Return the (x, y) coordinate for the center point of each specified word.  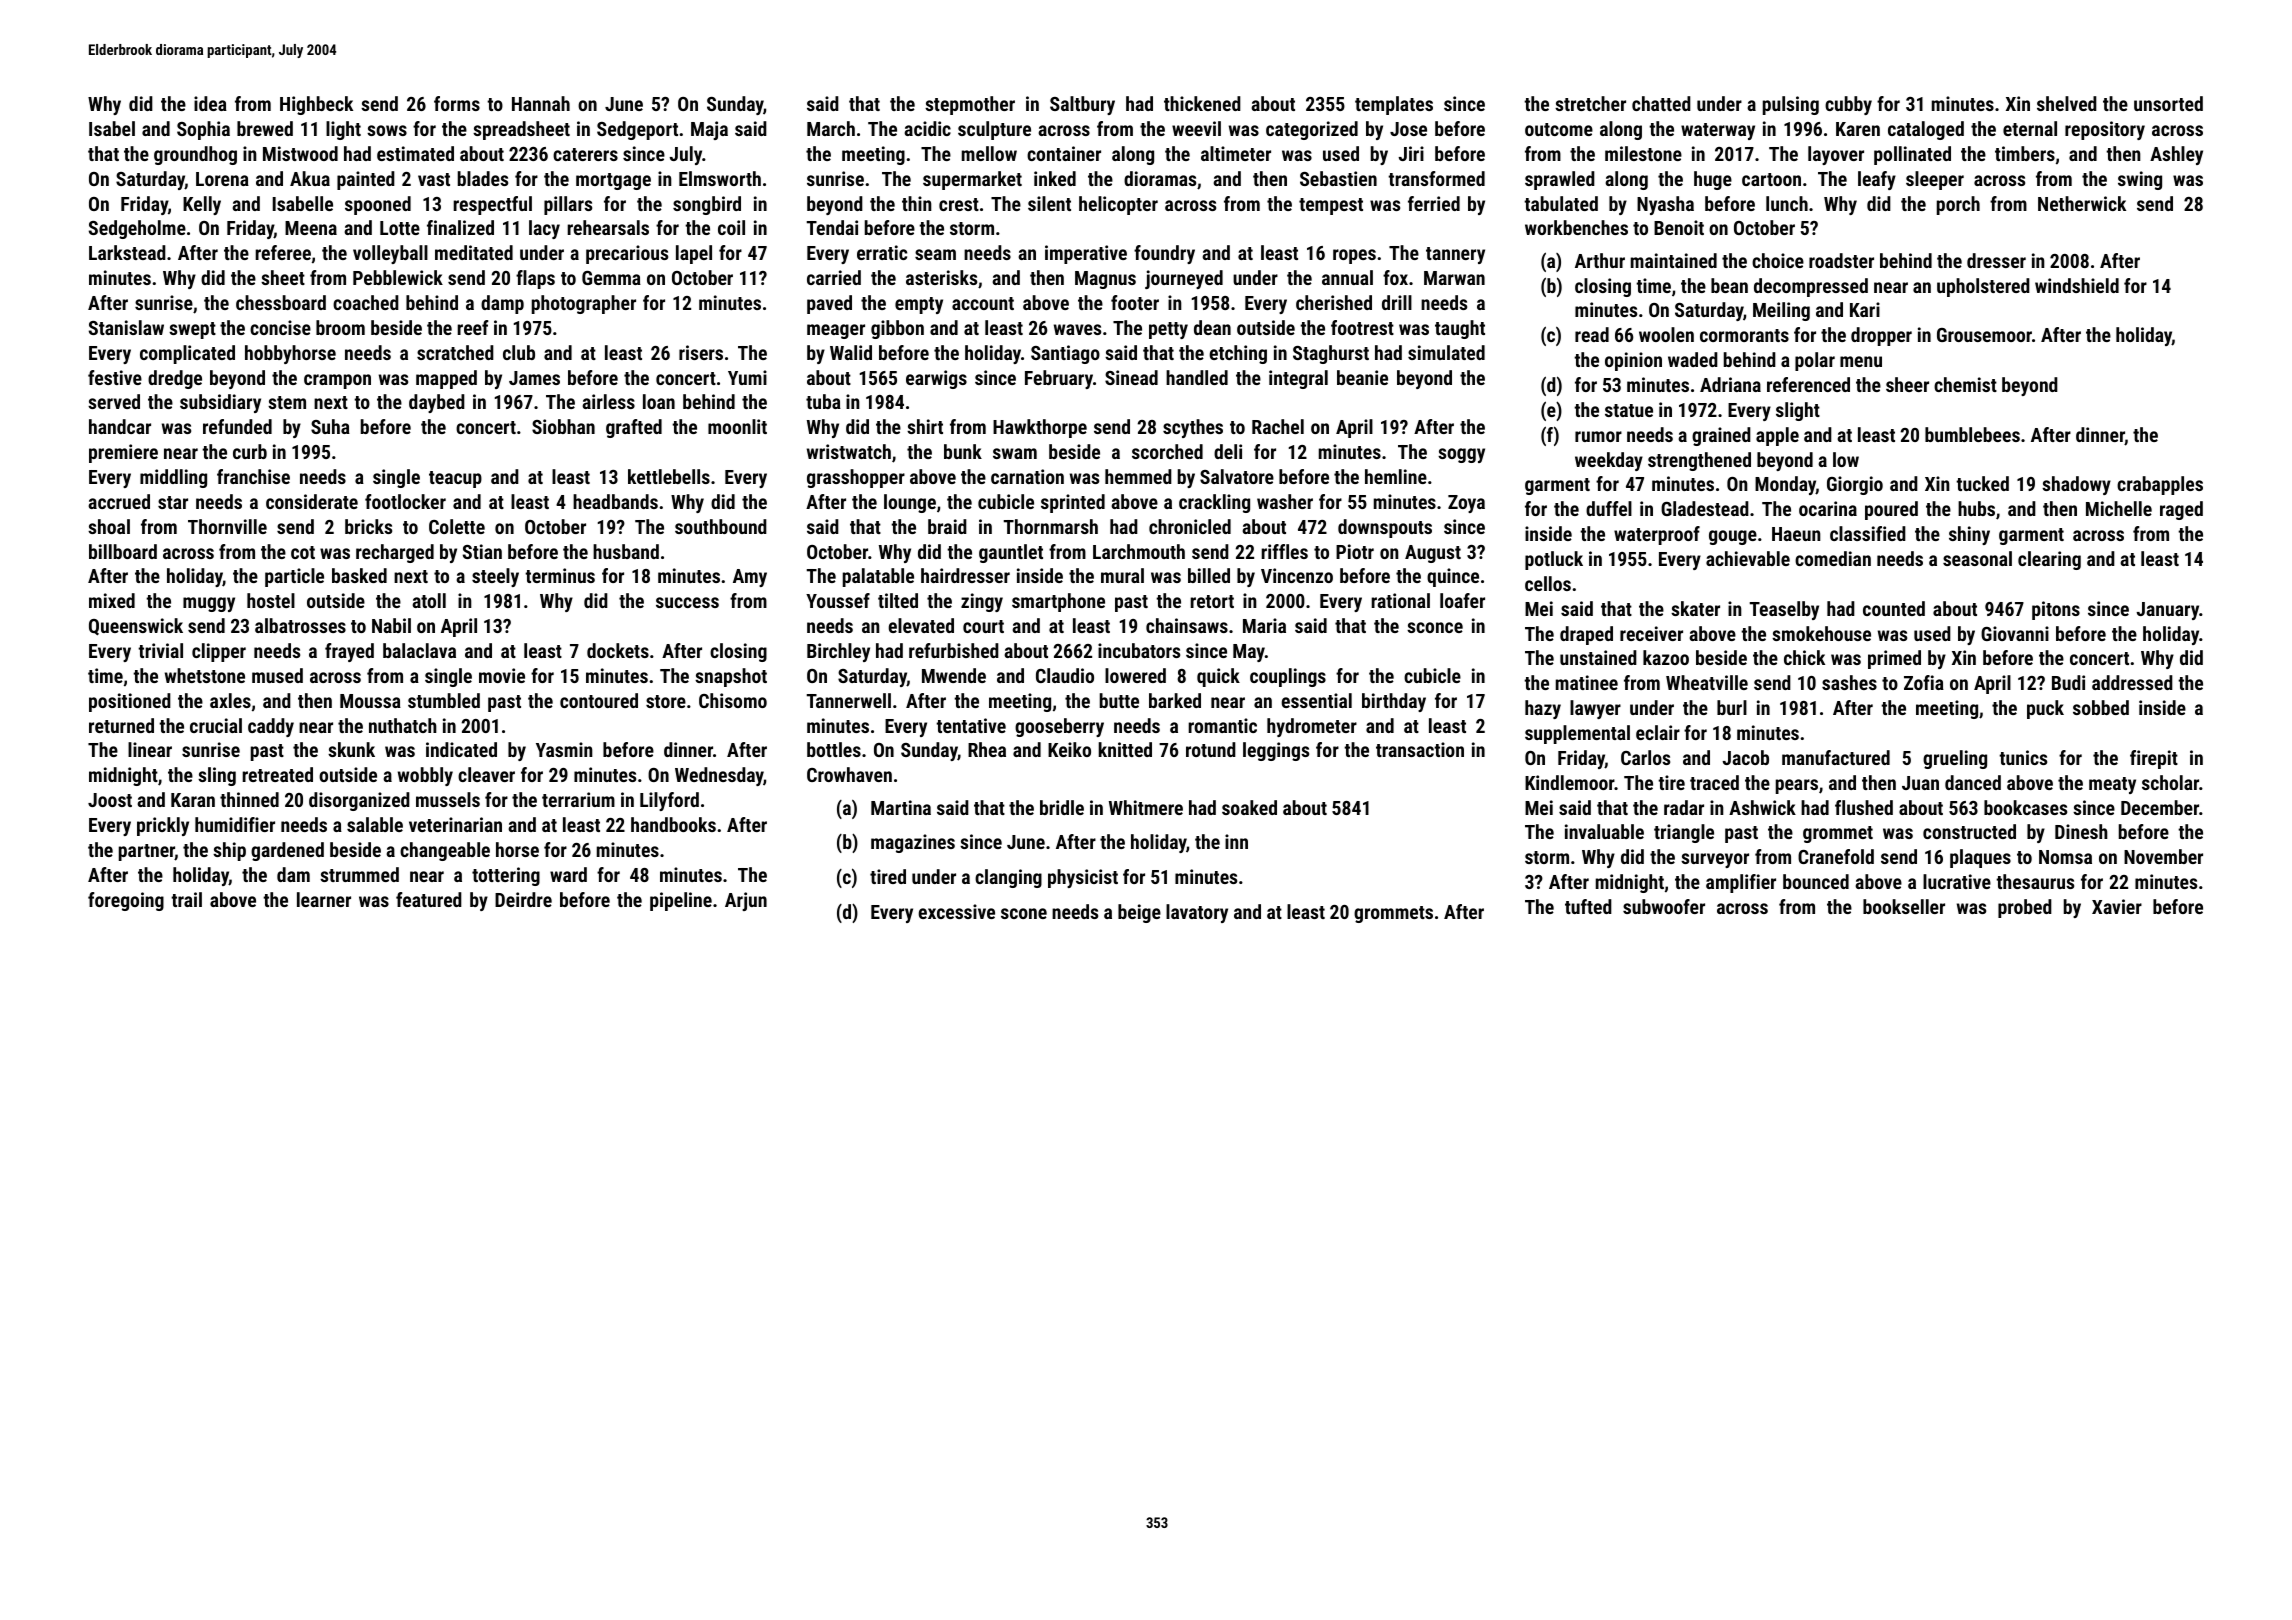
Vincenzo (1297, 575)
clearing (2049, 560)
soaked (1249, 807)
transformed (1436, 178)
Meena (311, 228)
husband (626, 551)
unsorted (2168, 103)
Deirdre (523, 899)
